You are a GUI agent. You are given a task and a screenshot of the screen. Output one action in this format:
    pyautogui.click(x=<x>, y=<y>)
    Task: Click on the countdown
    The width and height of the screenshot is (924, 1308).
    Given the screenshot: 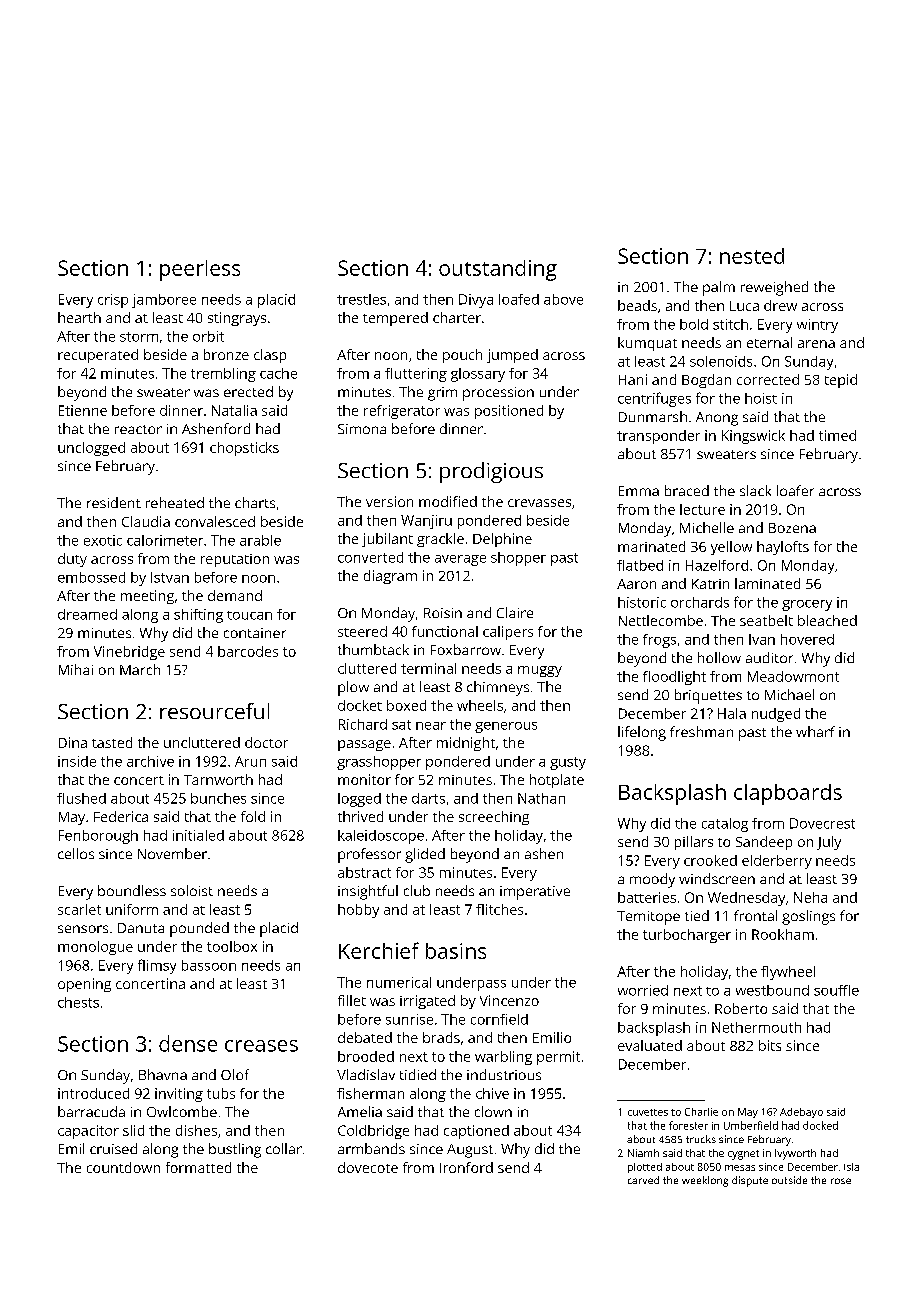 What is the action you would take?
    pyautogui.click(x=123, y=1167)
